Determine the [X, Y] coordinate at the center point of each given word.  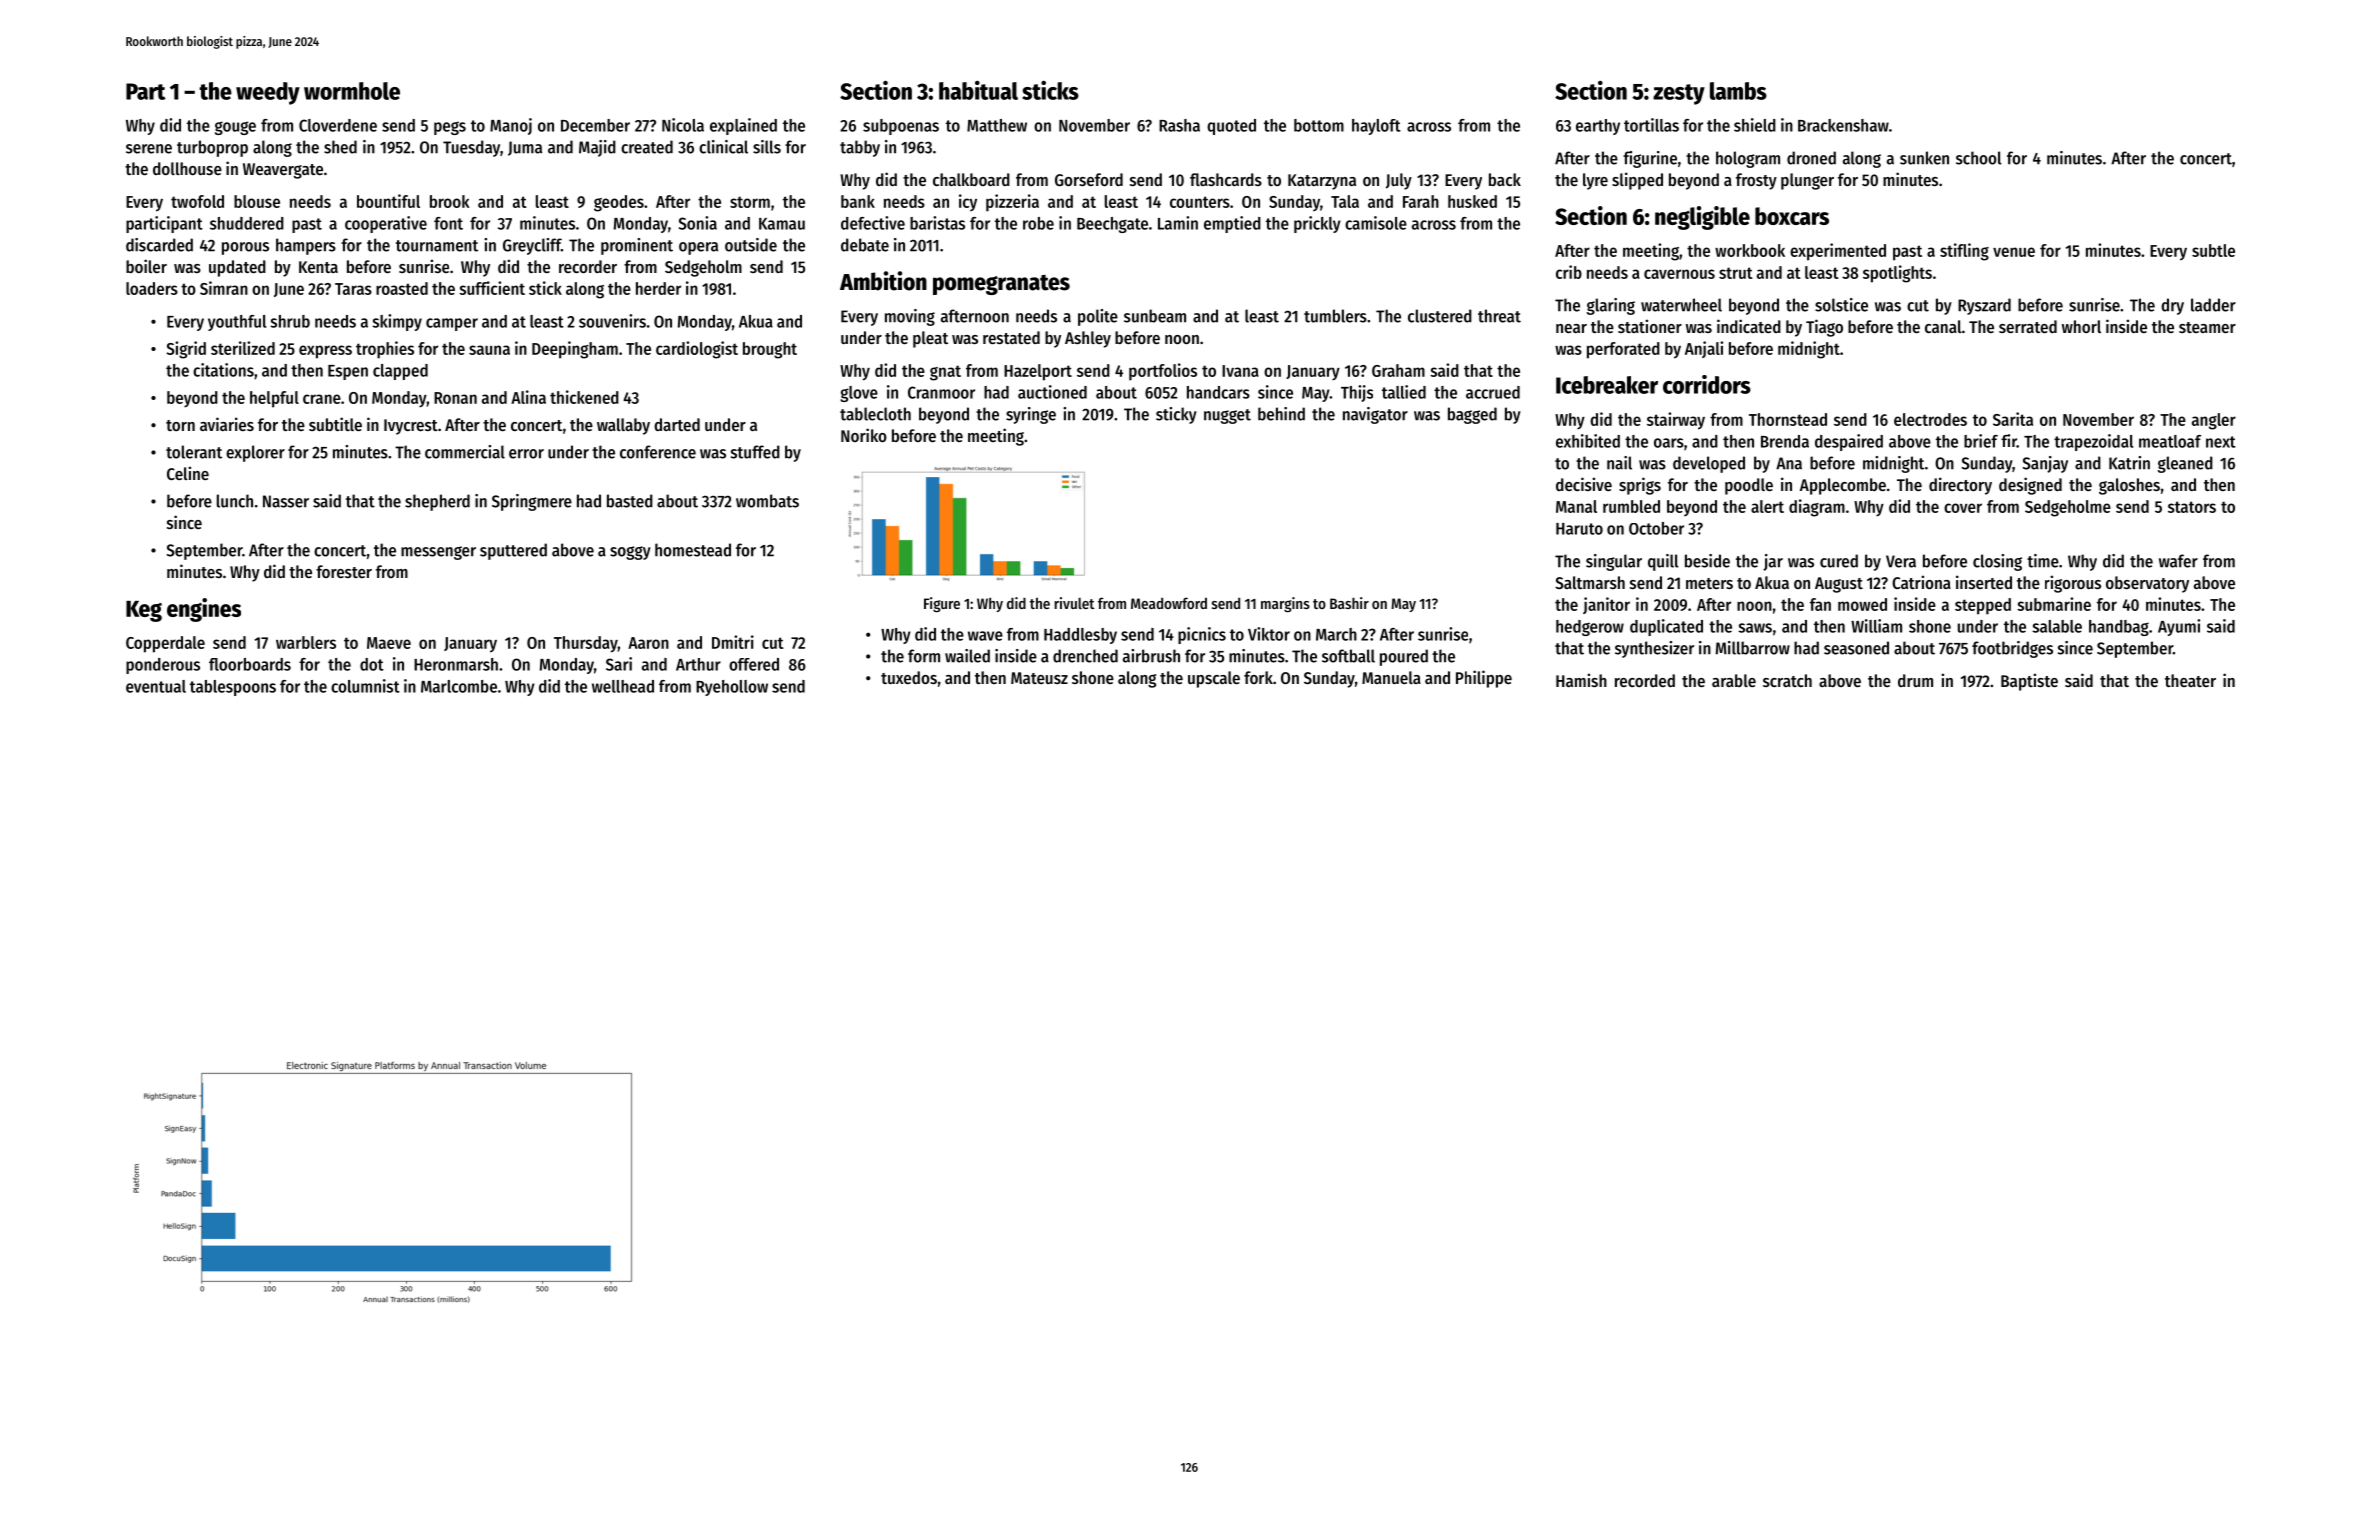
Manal [1576, 506]
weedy [268, 93]
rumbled [1631, 506]
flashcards [1226, 179]
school [1978, 158]
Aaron [648, 643]
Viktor [1269, 634]
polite [1098, 317]
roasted [402, 288]
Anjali [1704, 349]
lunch [235, 501]
